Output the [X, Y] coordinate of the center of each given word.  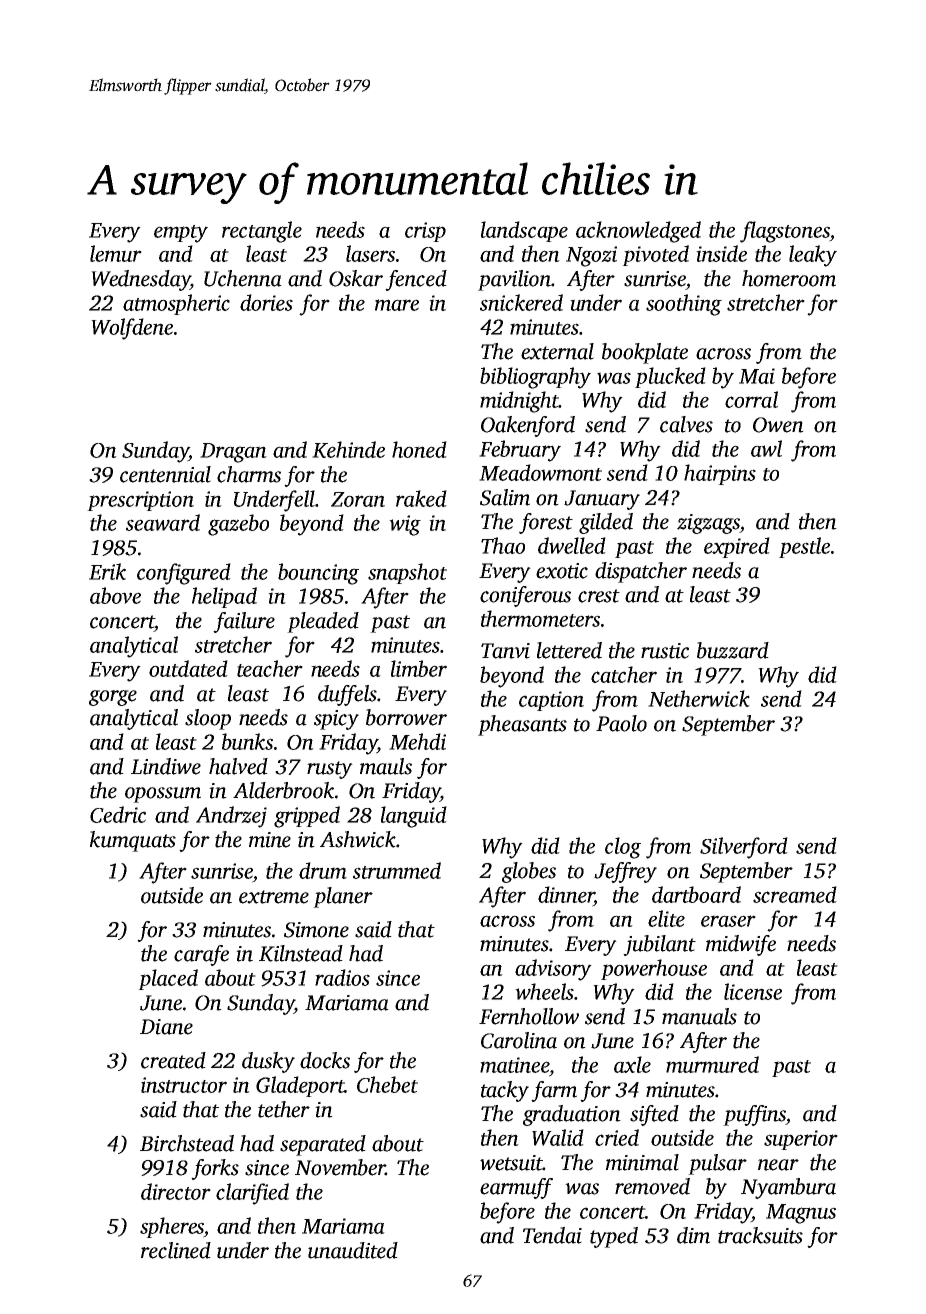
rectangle [262, 232]
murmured [712, 1064]
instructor [184, 1085]
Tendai [552, 1235]
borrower [406, 717]
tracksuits [760, 1235]
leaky [813, 256]
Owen [778, 425]
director [176, 1191]
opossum [163, 795]
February [520, 451]
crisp [425, 232]
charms [249, 474]
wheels [544, 991]
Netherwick [699, 698]
